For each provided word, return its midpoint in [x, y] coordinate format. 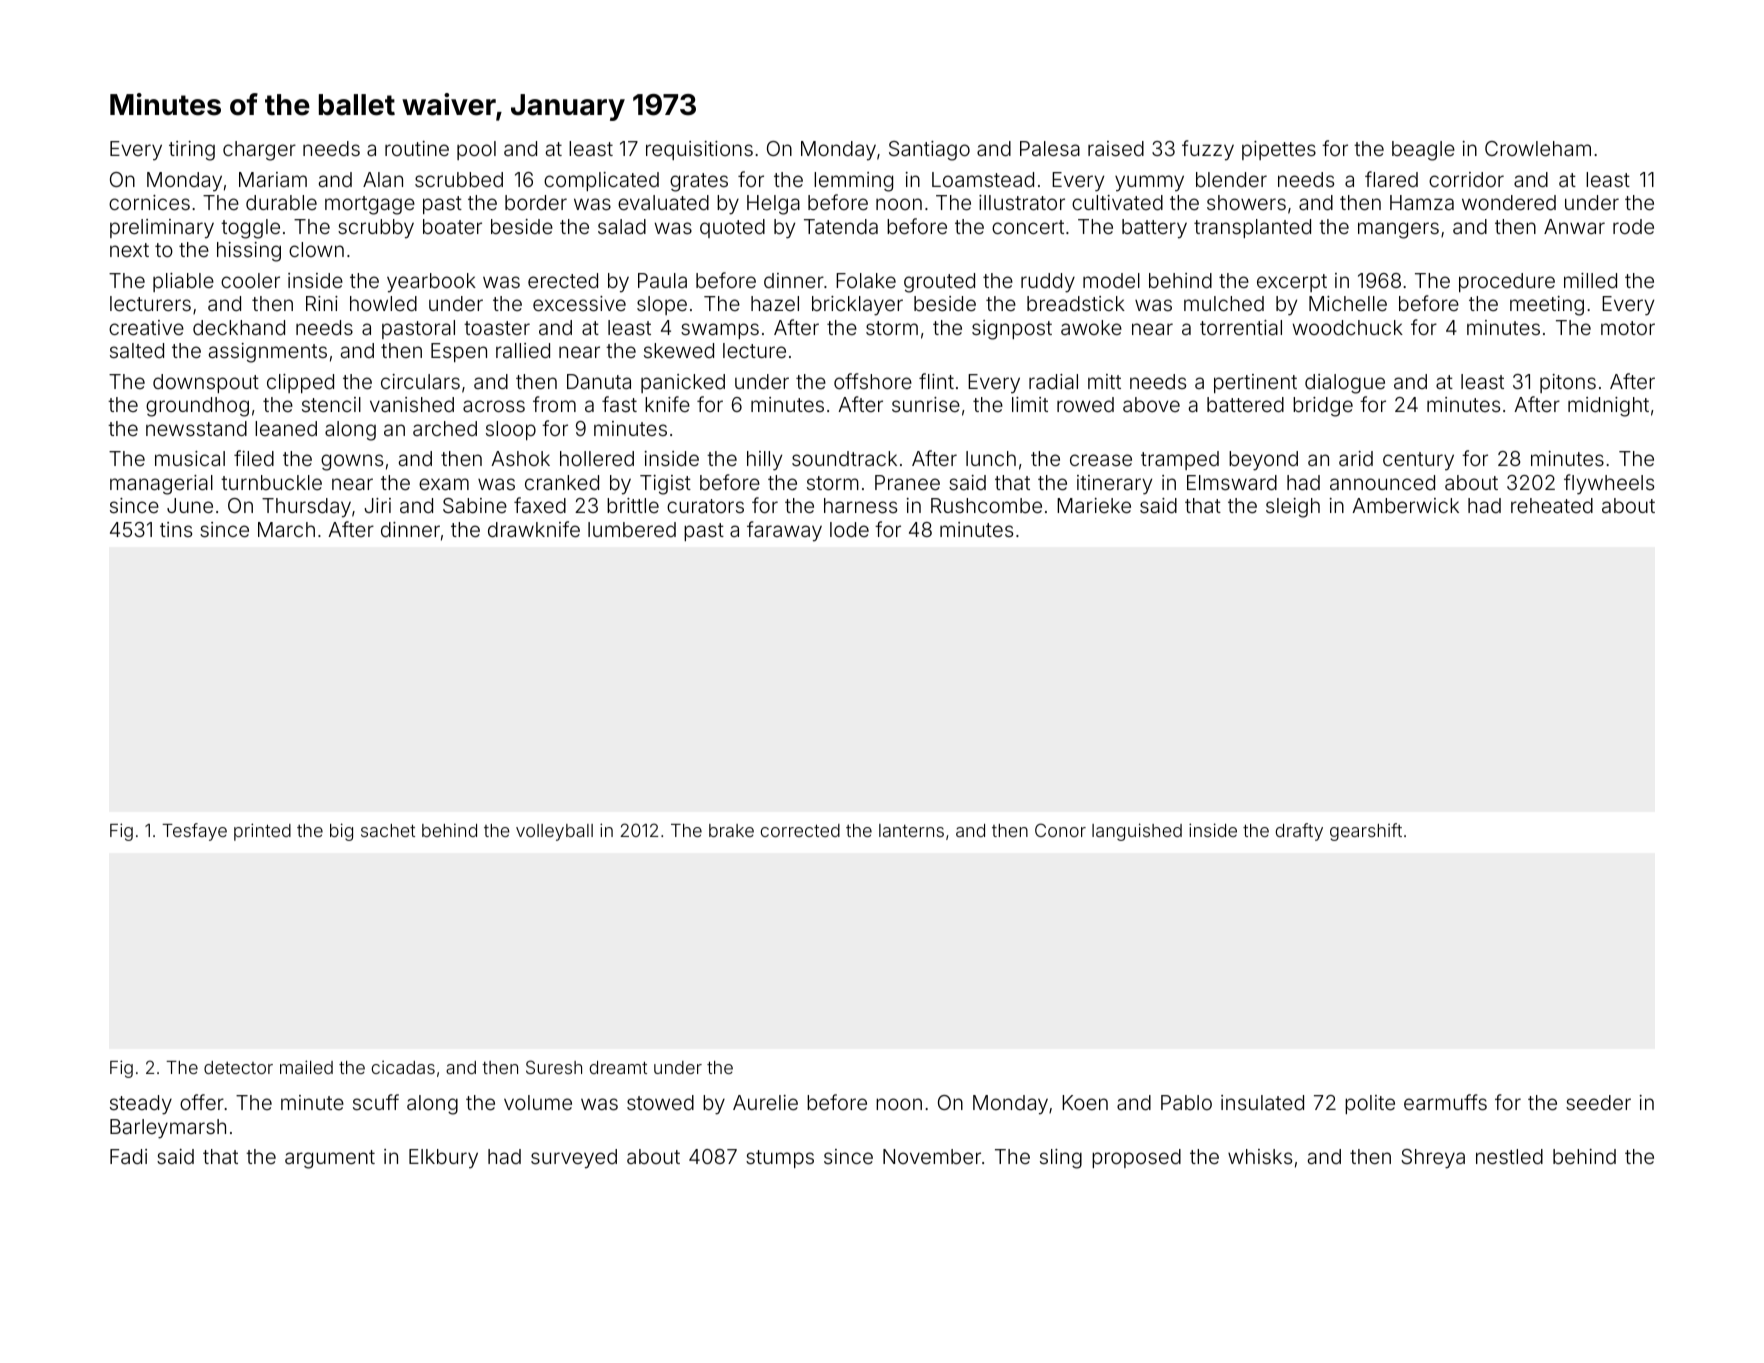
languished [1137, 832]
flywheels [1609, 484]
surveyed [574, 1159]
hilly [764, 461]
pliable [183, 282]
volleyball [554, 832]
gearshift [1366, 832]
